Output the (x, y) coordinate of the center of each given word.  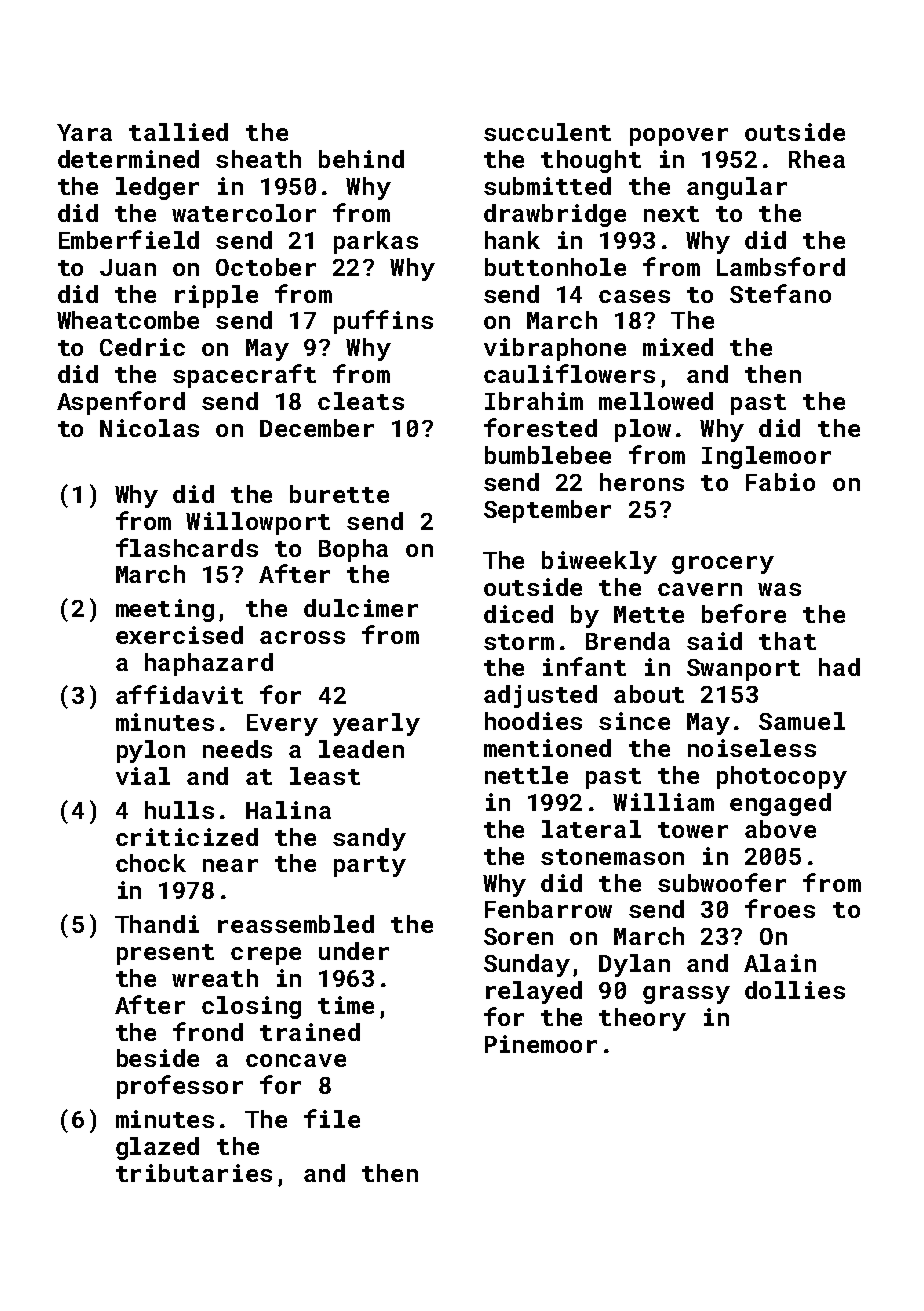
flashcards (187, 547)
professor (180, 1087)
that (787, 641)
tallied (178, 132)
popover (679, 137)
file (332, 1118)
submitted (547, 186)
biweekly (599, 562)
